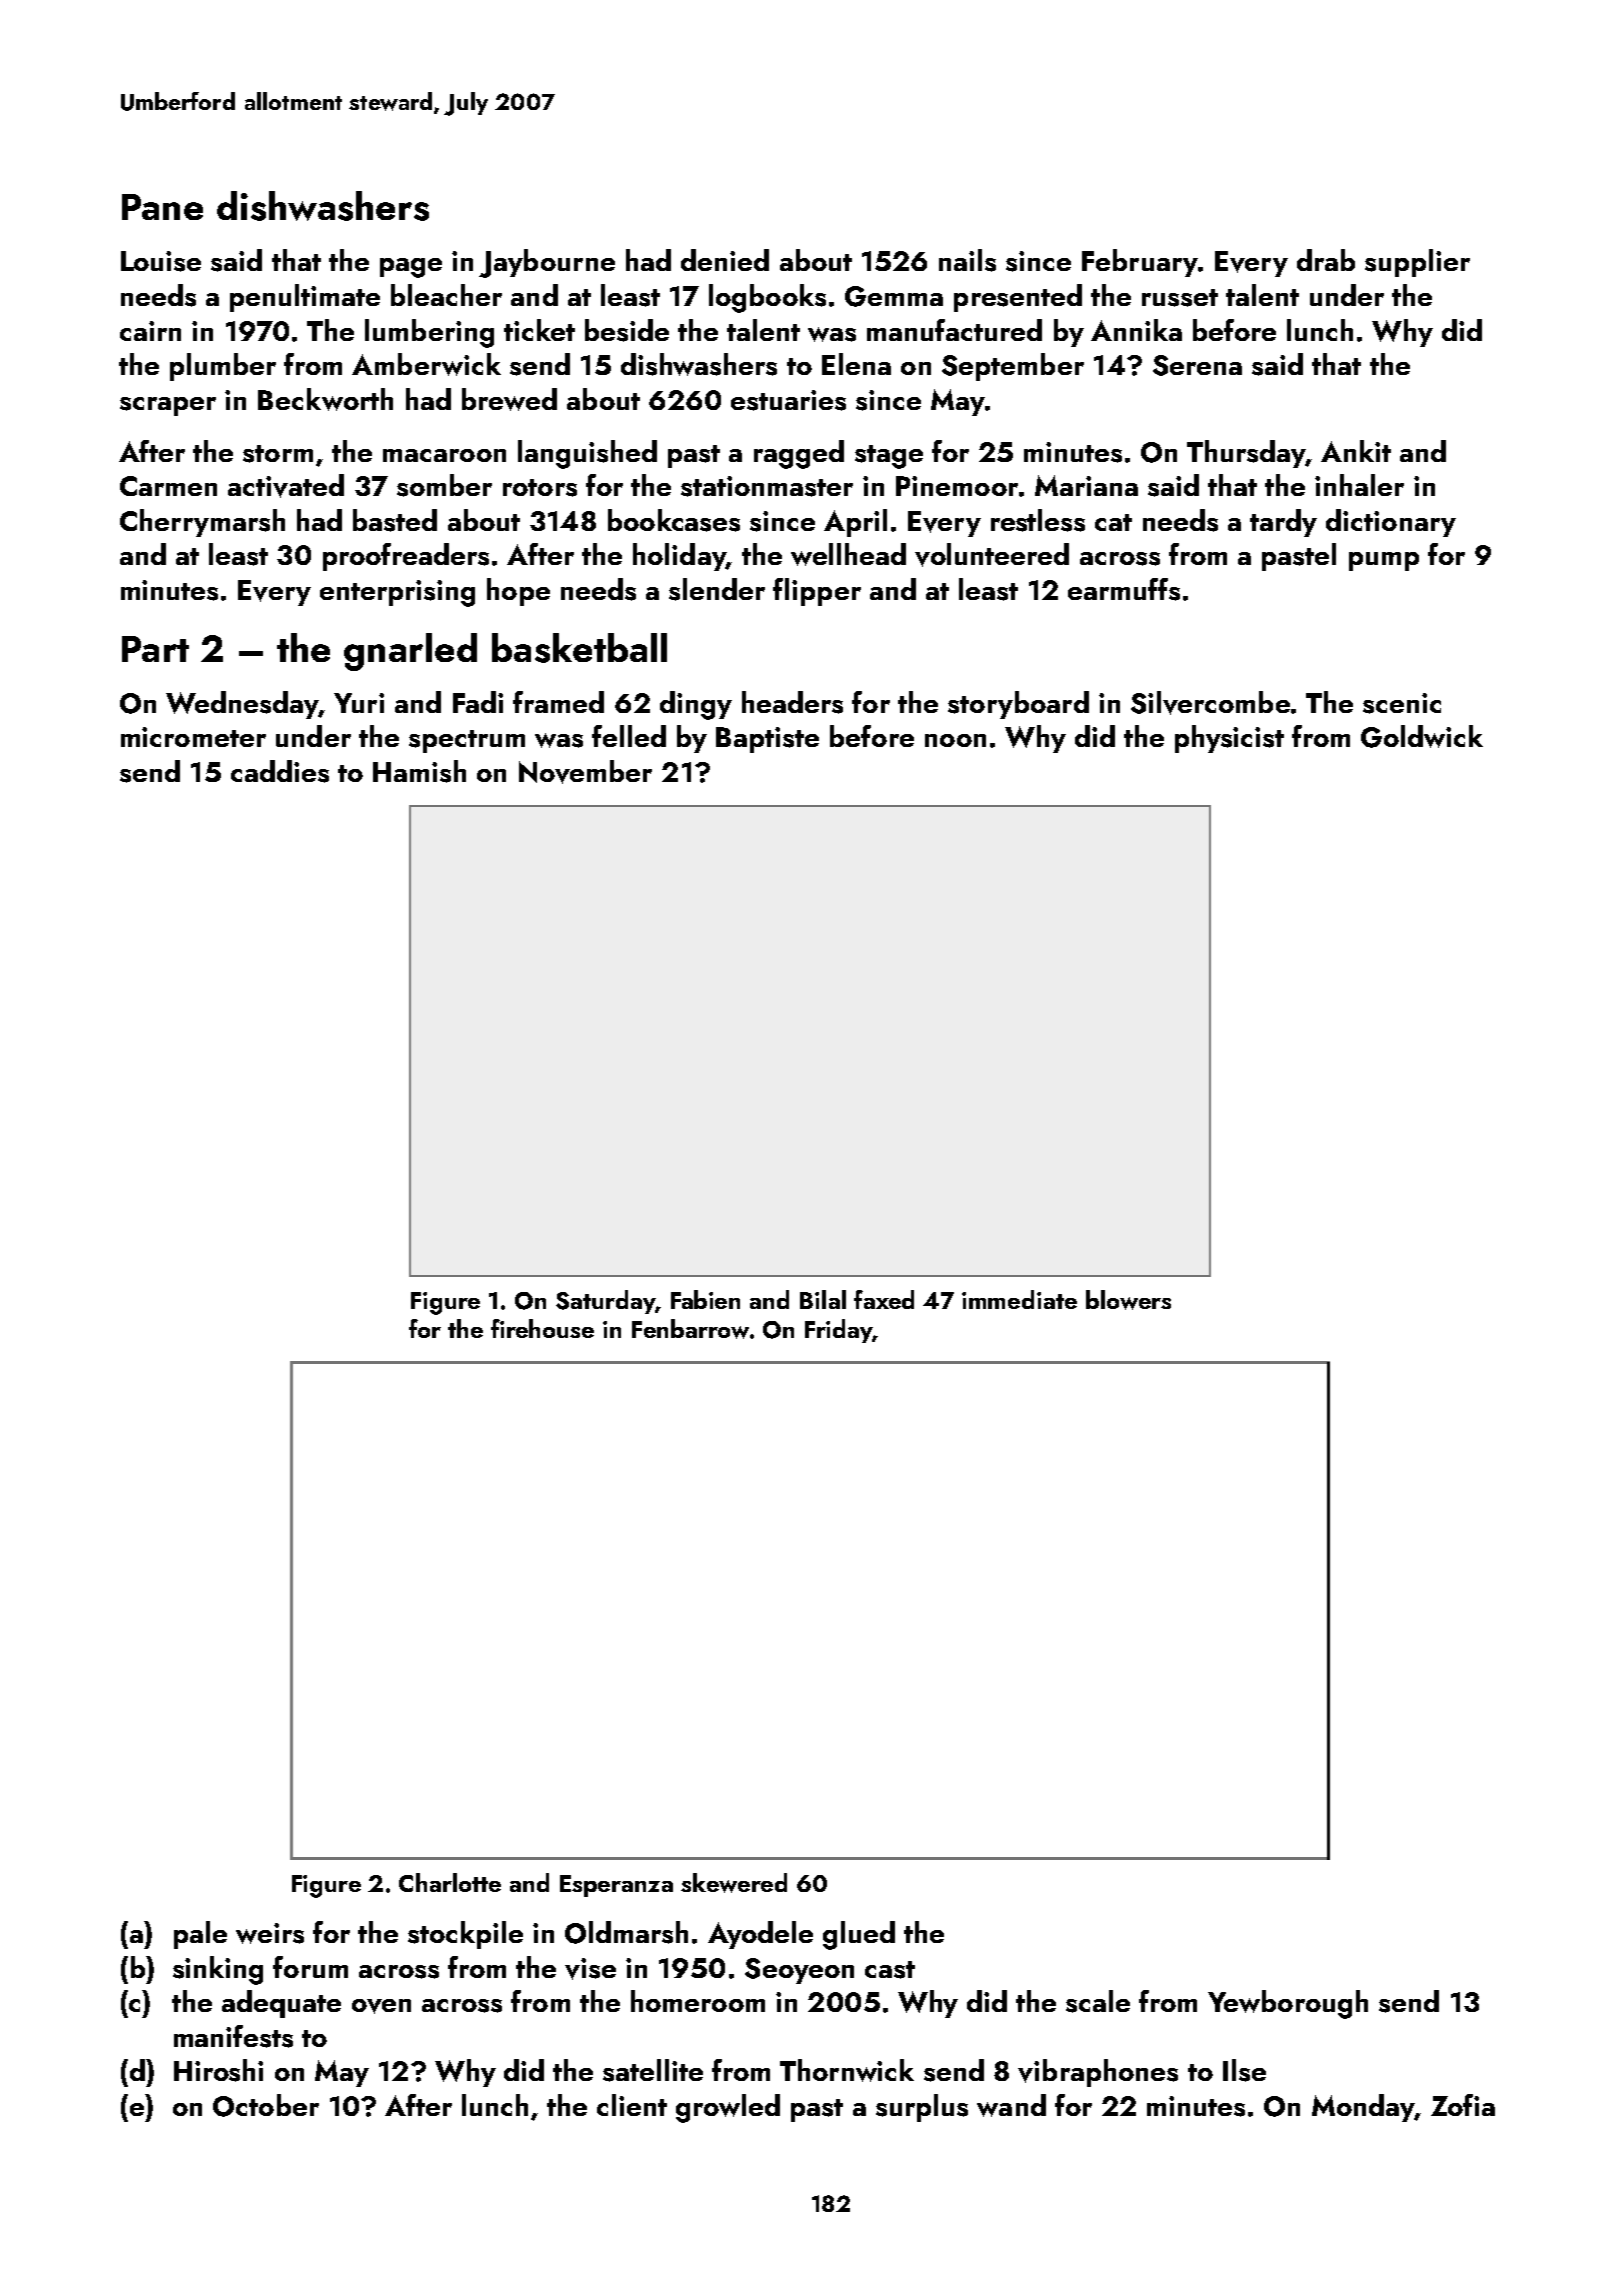  What do you see at coordinates (162, 207) in the page?
I see `Pane` at bounding box center [162, 207].
